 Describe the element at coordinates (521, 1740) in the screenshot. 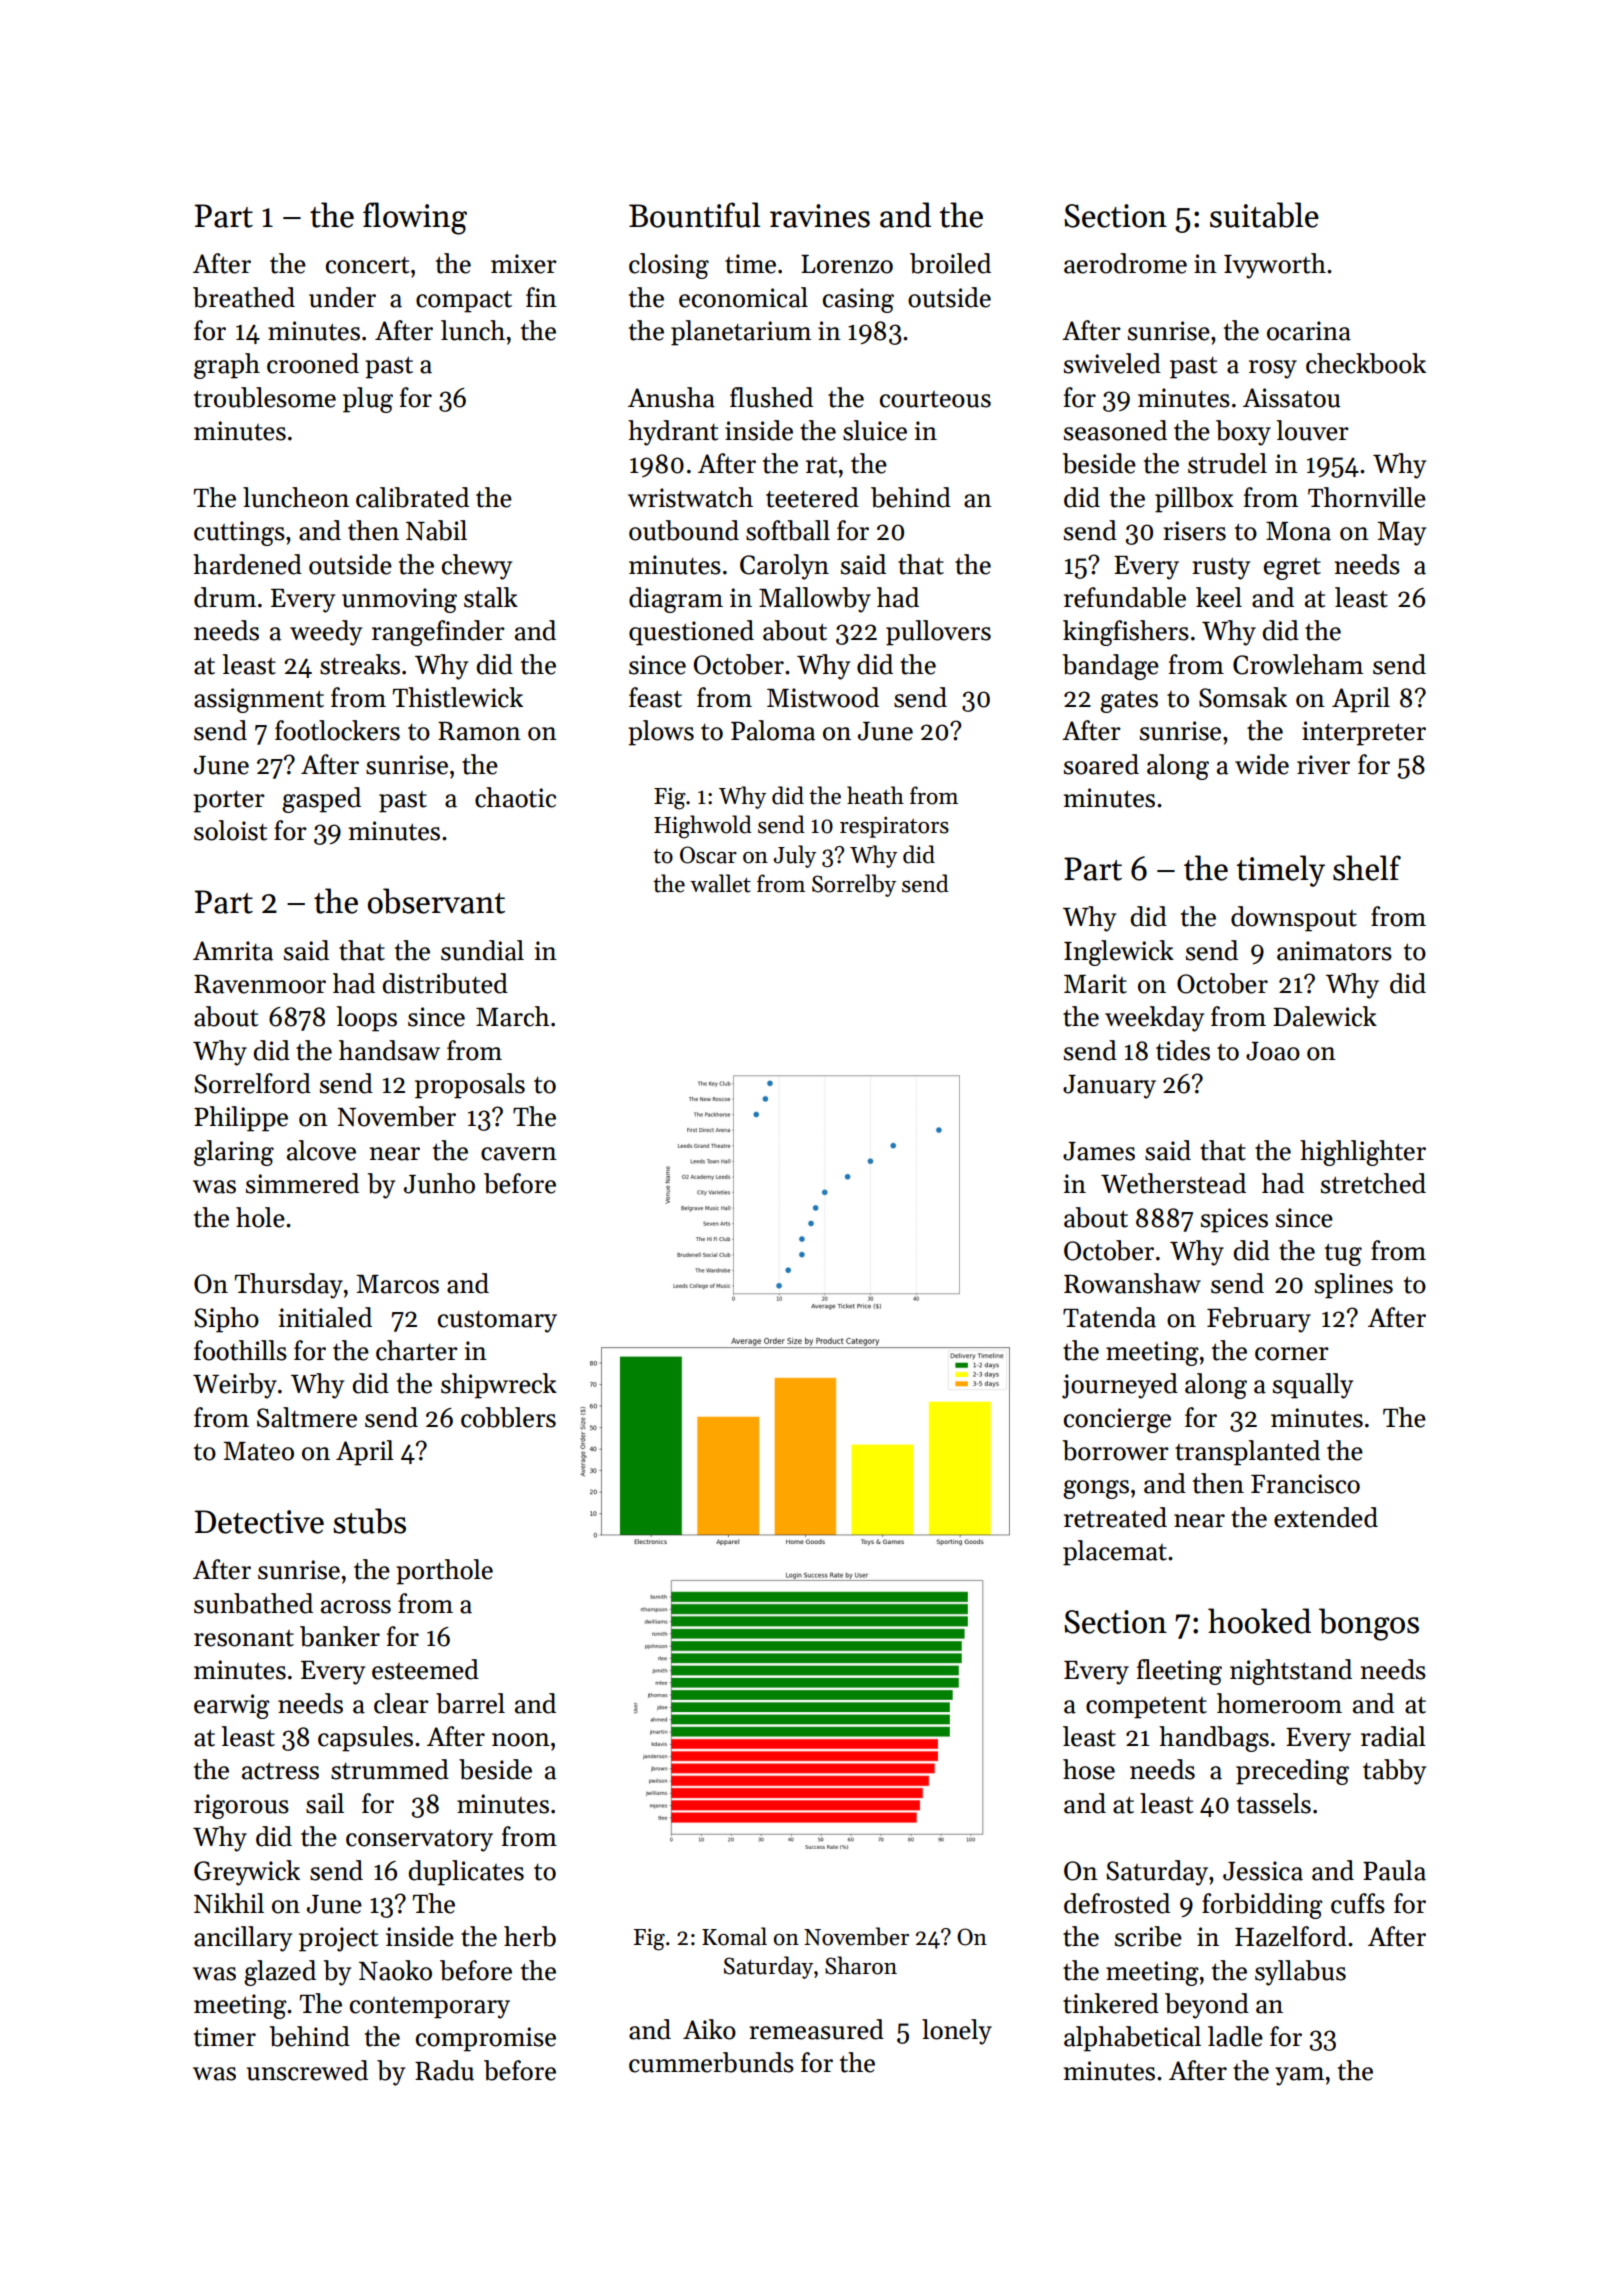

I see `noon` at that location.
